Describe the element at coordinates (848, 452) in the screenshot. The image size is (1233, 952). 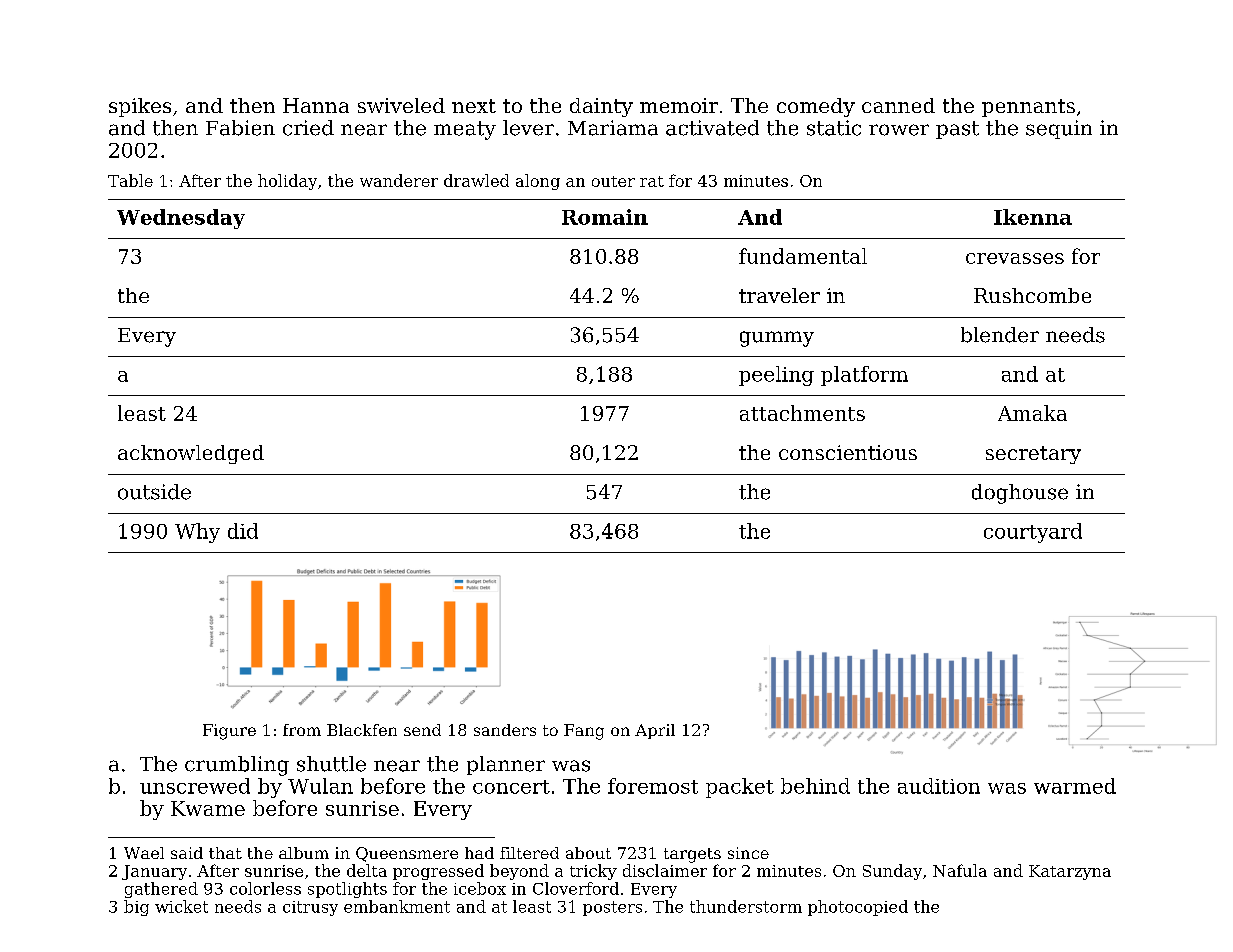
I see `conscientious` at that location.
